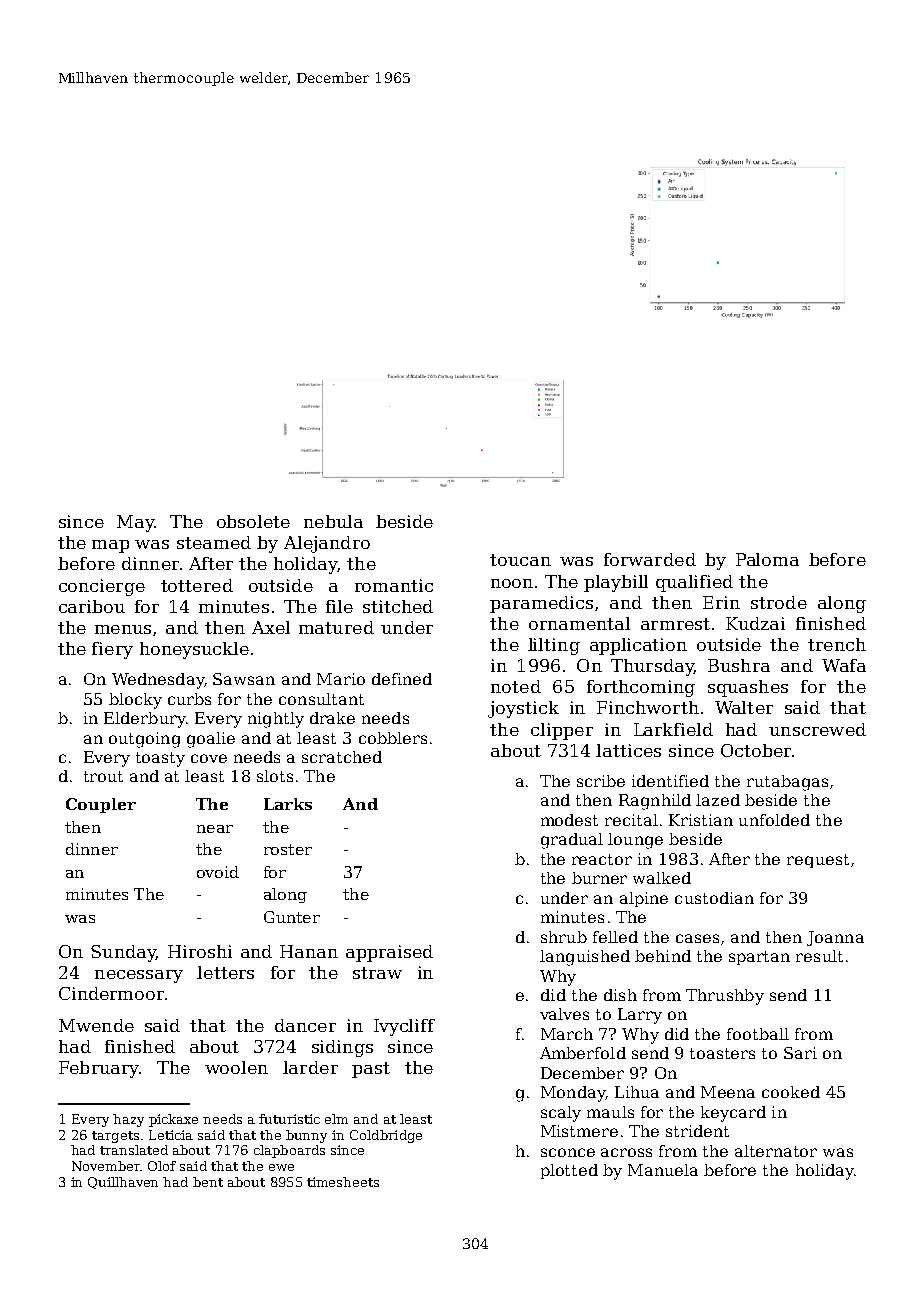 This screenshot has width=924, height=1311. Describe the element at coordinates (767, 559) in the screenshot. I see `Paloma` at that location.
